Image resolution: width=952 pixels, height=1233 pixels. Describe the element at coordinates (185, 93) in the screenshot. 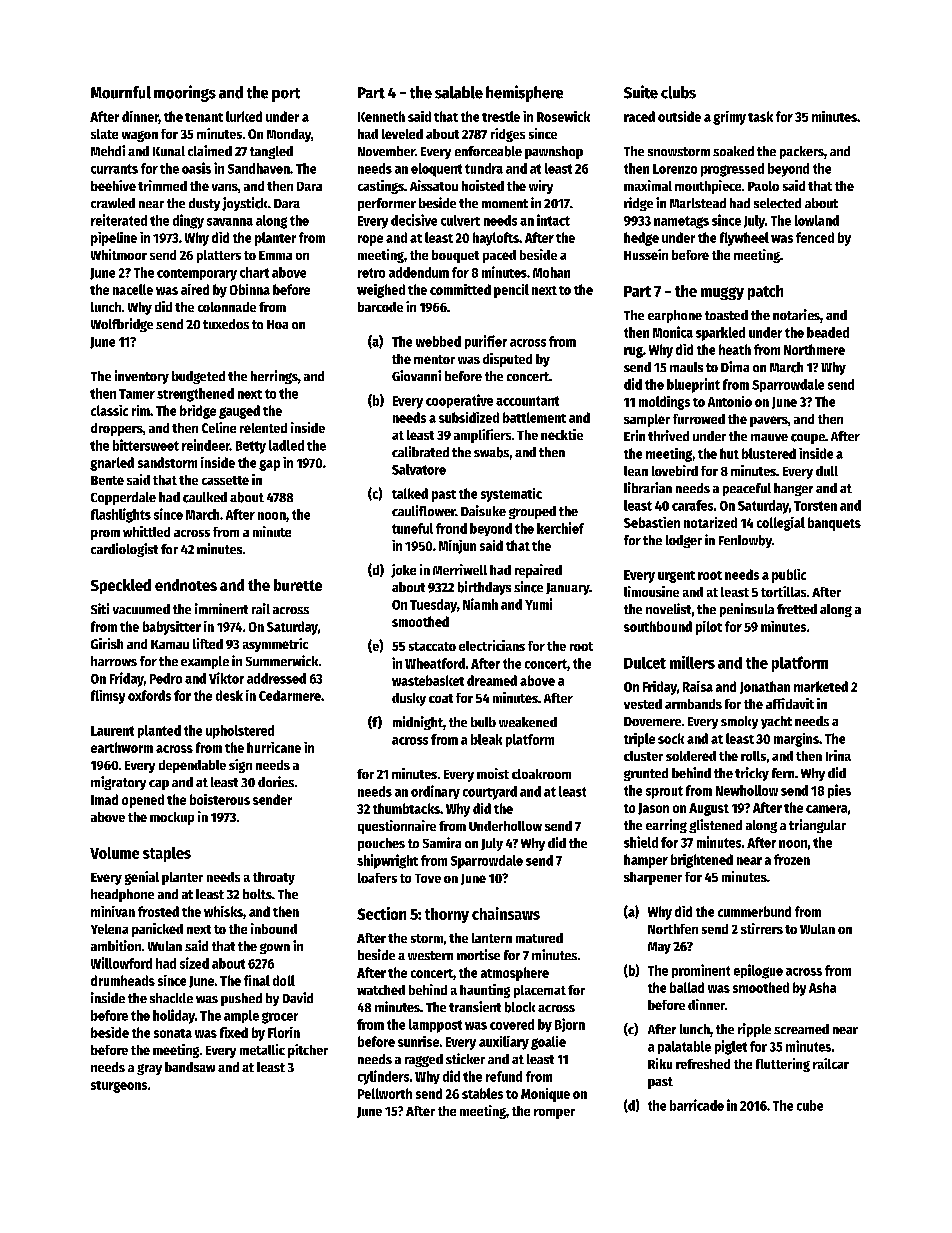

I see `moorings` at that location.
